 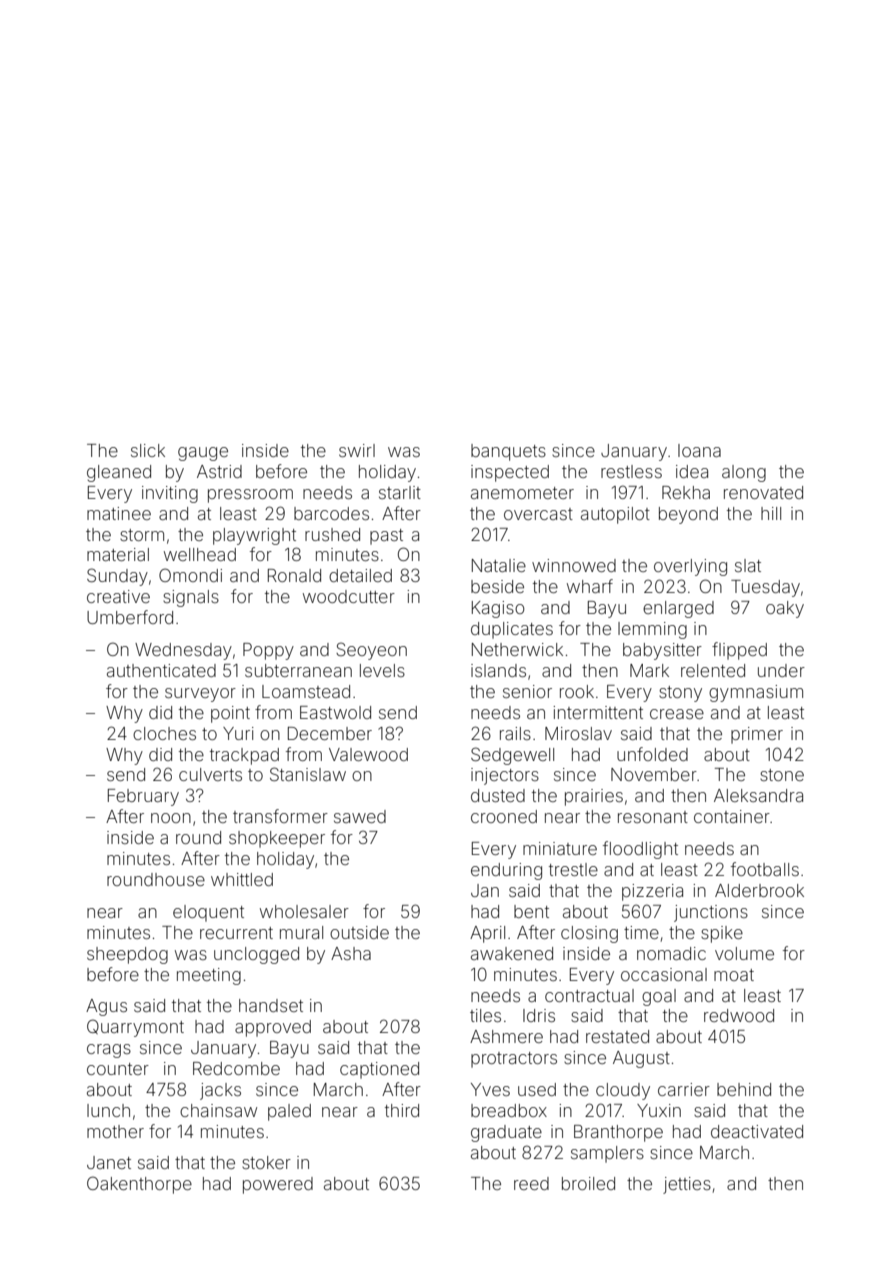 What do you see at coordinates (659, 997) in the screenshot?
I see `goal` at bounding box center [659, 997].
